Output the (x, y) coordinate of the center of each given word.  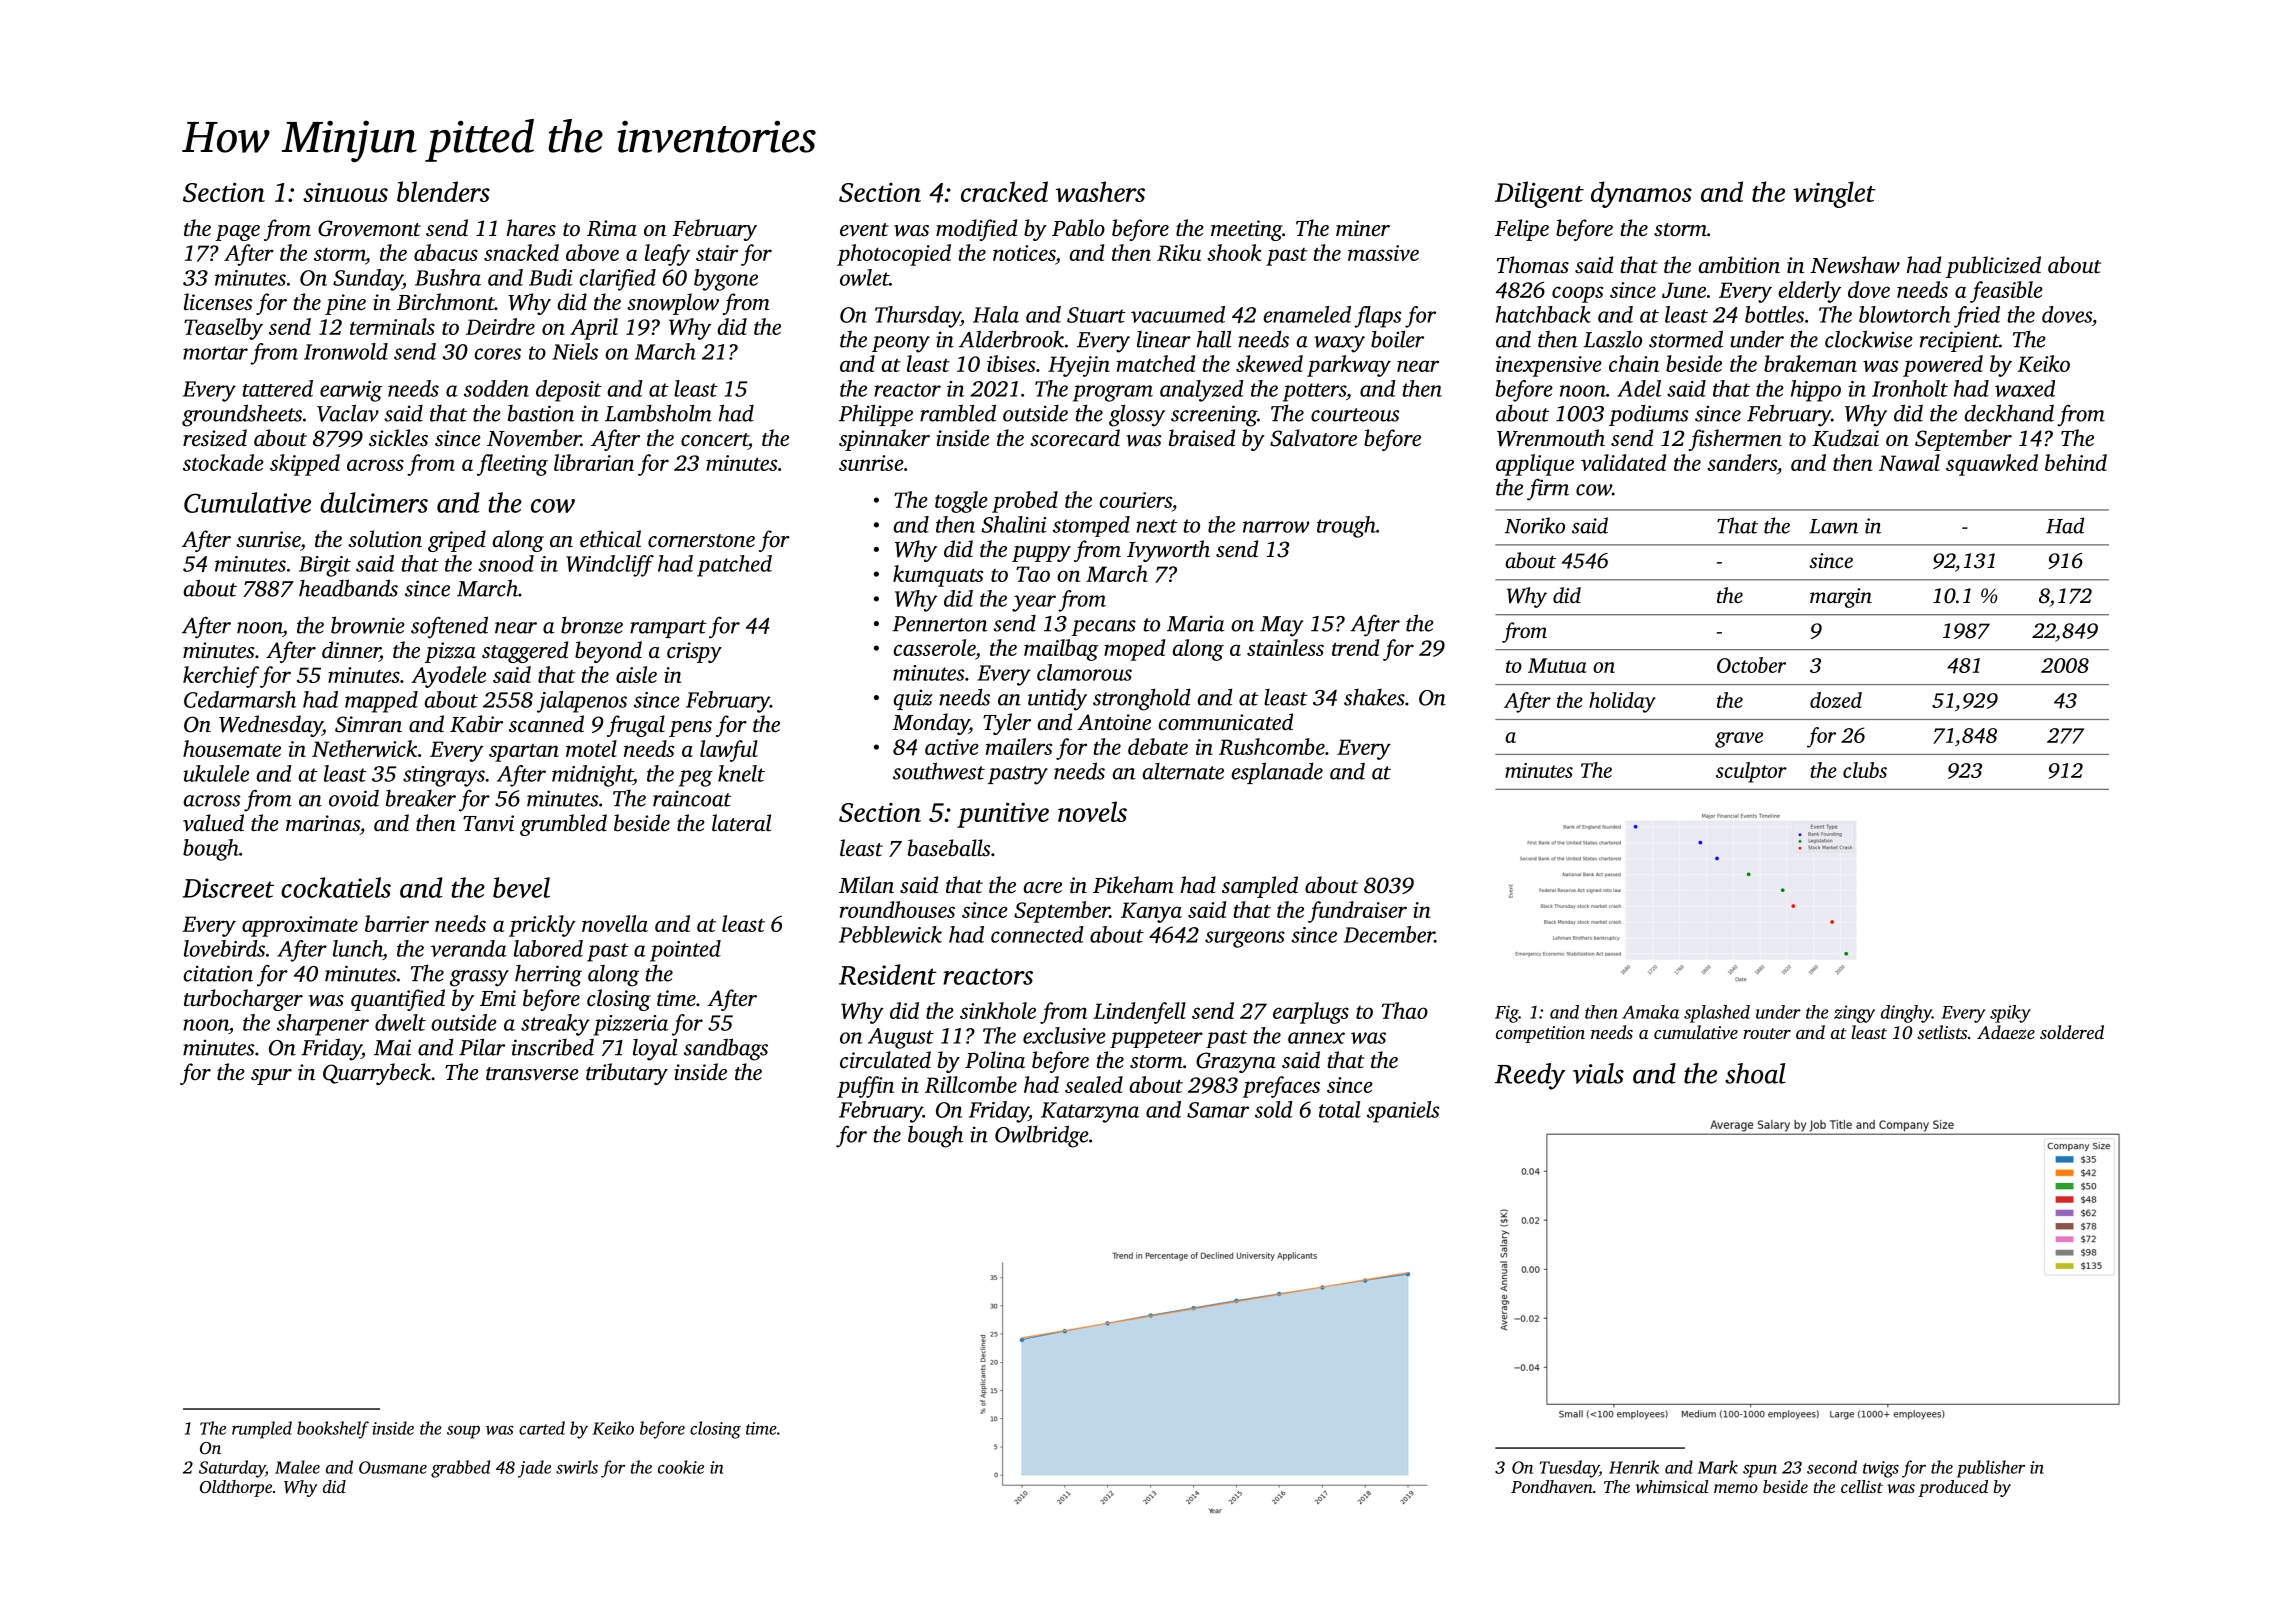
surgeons (1245, 939)
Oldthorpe (236, 1488)
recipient (1959, 341)
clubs (1865, 770)
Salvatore (1313, 438)
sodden (496, 388)
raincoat (692, 798)
